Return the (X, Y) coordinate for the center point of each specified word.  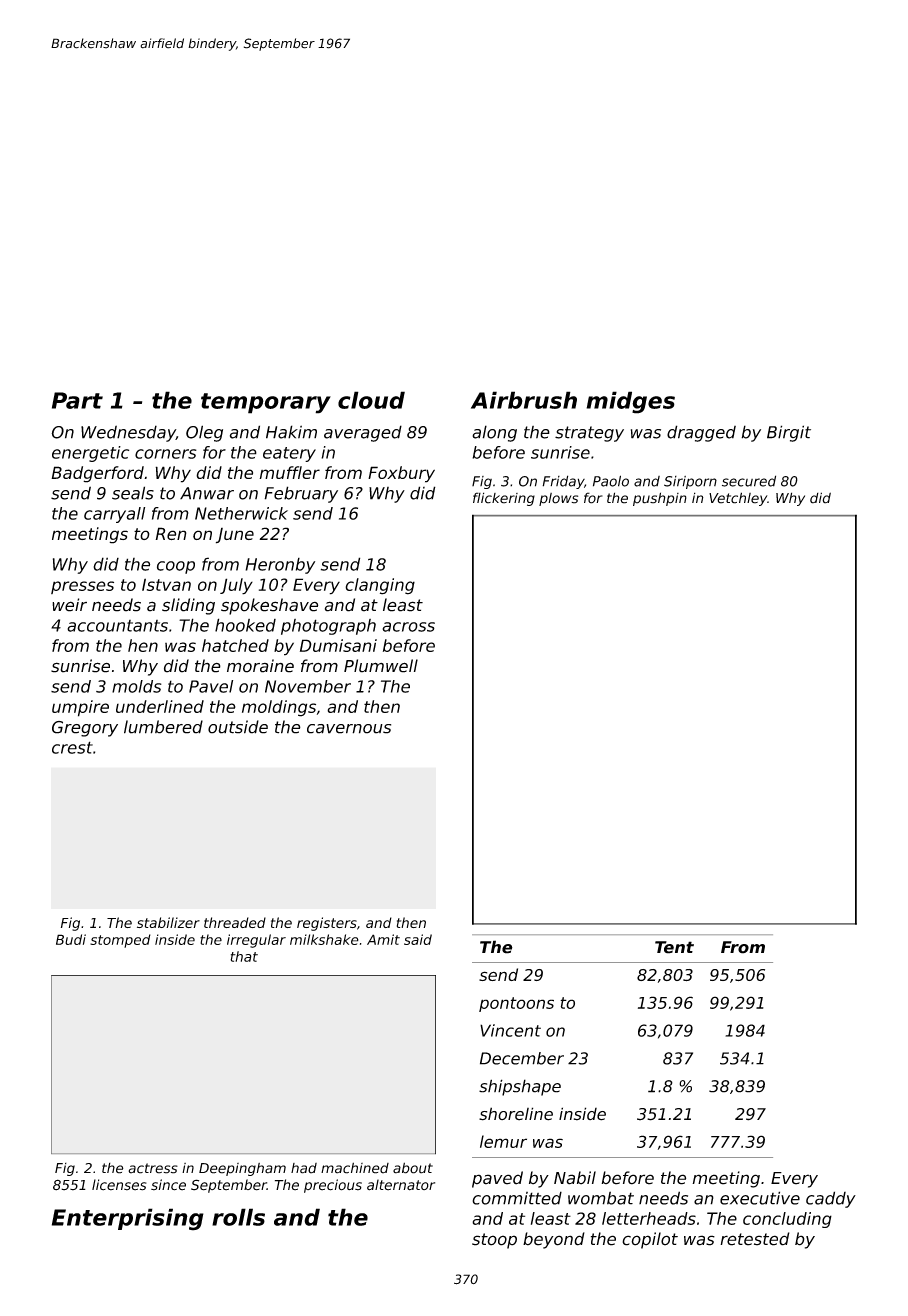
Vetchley (738, 499)
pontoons (516, 1004)
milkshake (324, 939)
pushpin (660, 499)
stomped (120, 941)
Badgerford (97, 474)
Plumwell (381, 666)
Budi (71, 939)
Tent (674, 947)
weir (69, 605)
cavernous (349, 729)
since (168, 1185)
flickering (504, 499)
